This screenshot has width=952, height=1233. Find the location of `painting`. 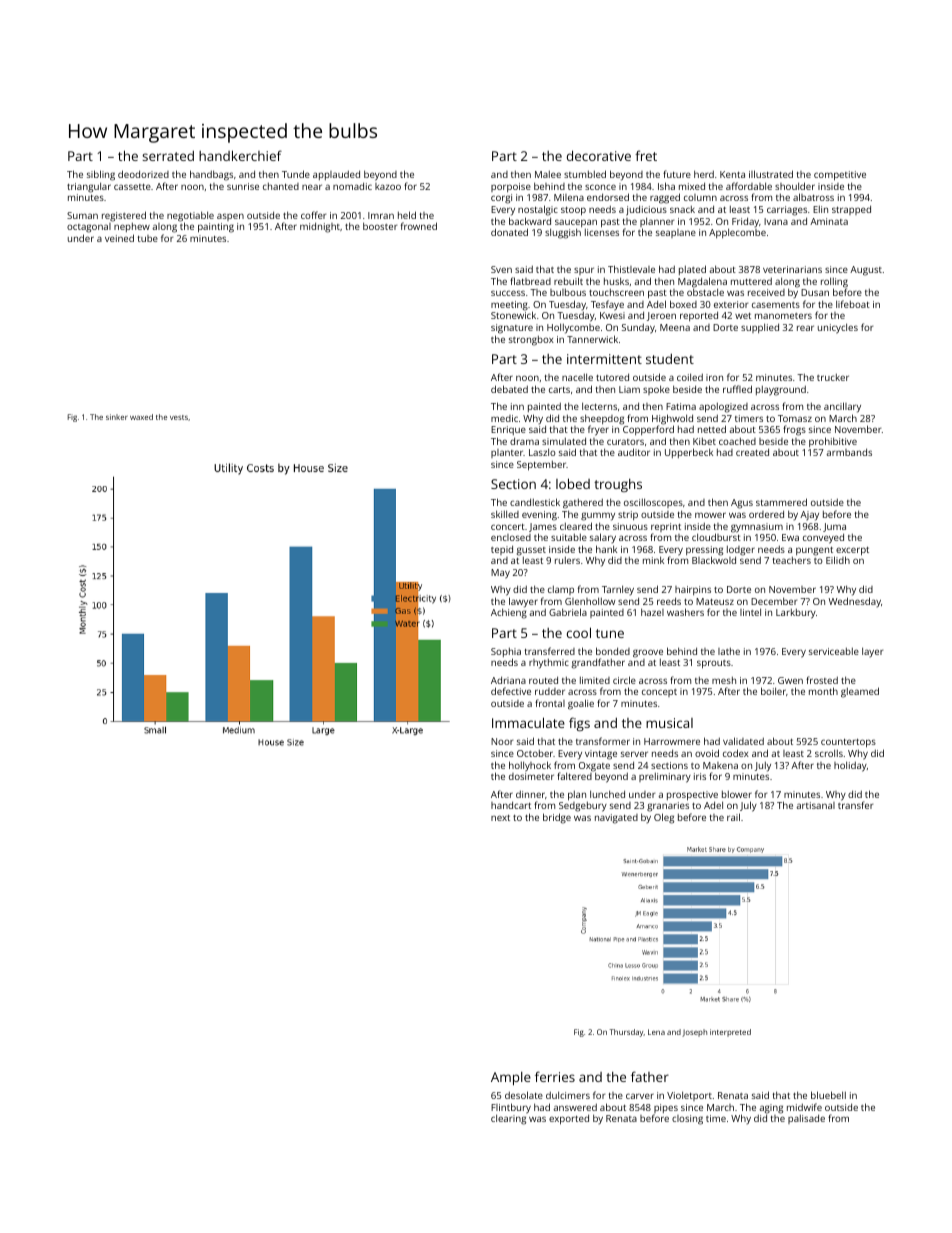

painting is located at coordinates (216, 228).
